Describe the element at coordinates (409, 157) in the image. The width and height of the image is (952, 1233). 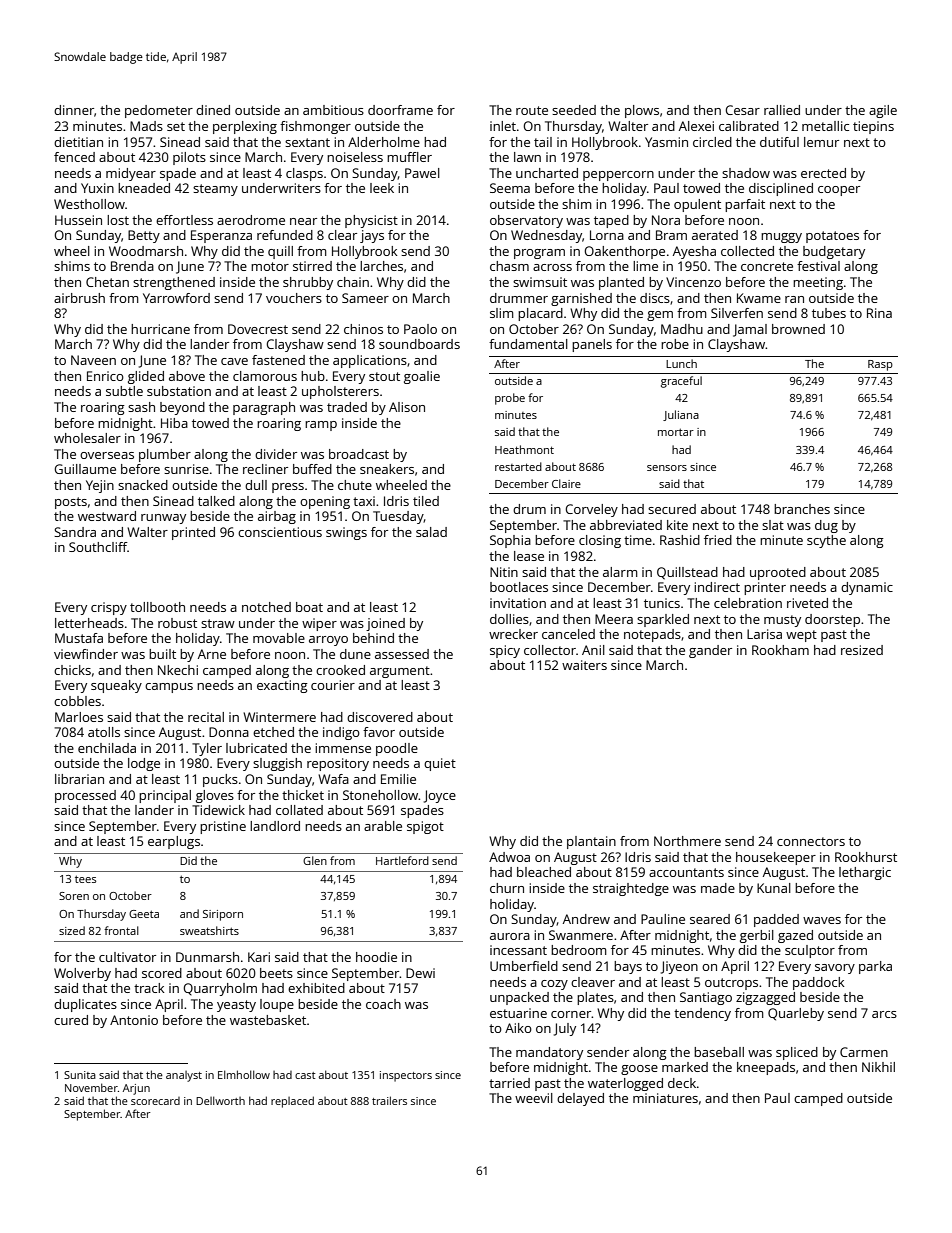
I see `muffler` at that location.
